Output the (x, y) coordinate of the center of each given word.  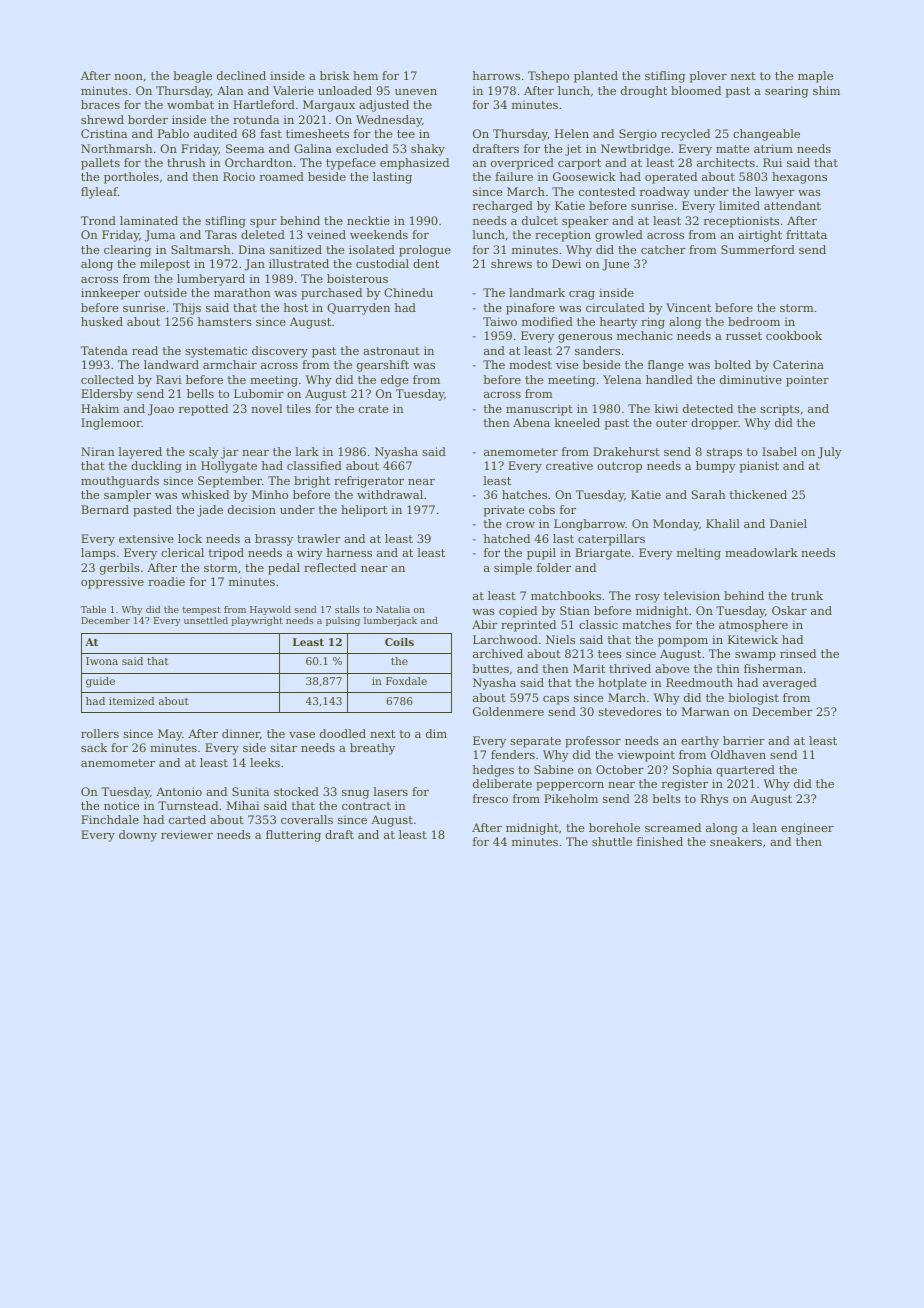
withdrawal (390, 494)
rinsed (798, 653)
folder (554, 567)
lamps (98, 554)
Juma (160, 236)
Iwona (102, 661)
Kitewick (753, 639)
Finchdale (110, 819)
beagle (192, 77)
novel (266, 408)
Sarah (709, 494)
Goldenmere (508, 711)
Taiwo (500, 321)
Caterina (798, 364)
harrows (496, 75)
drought (644, 92)
